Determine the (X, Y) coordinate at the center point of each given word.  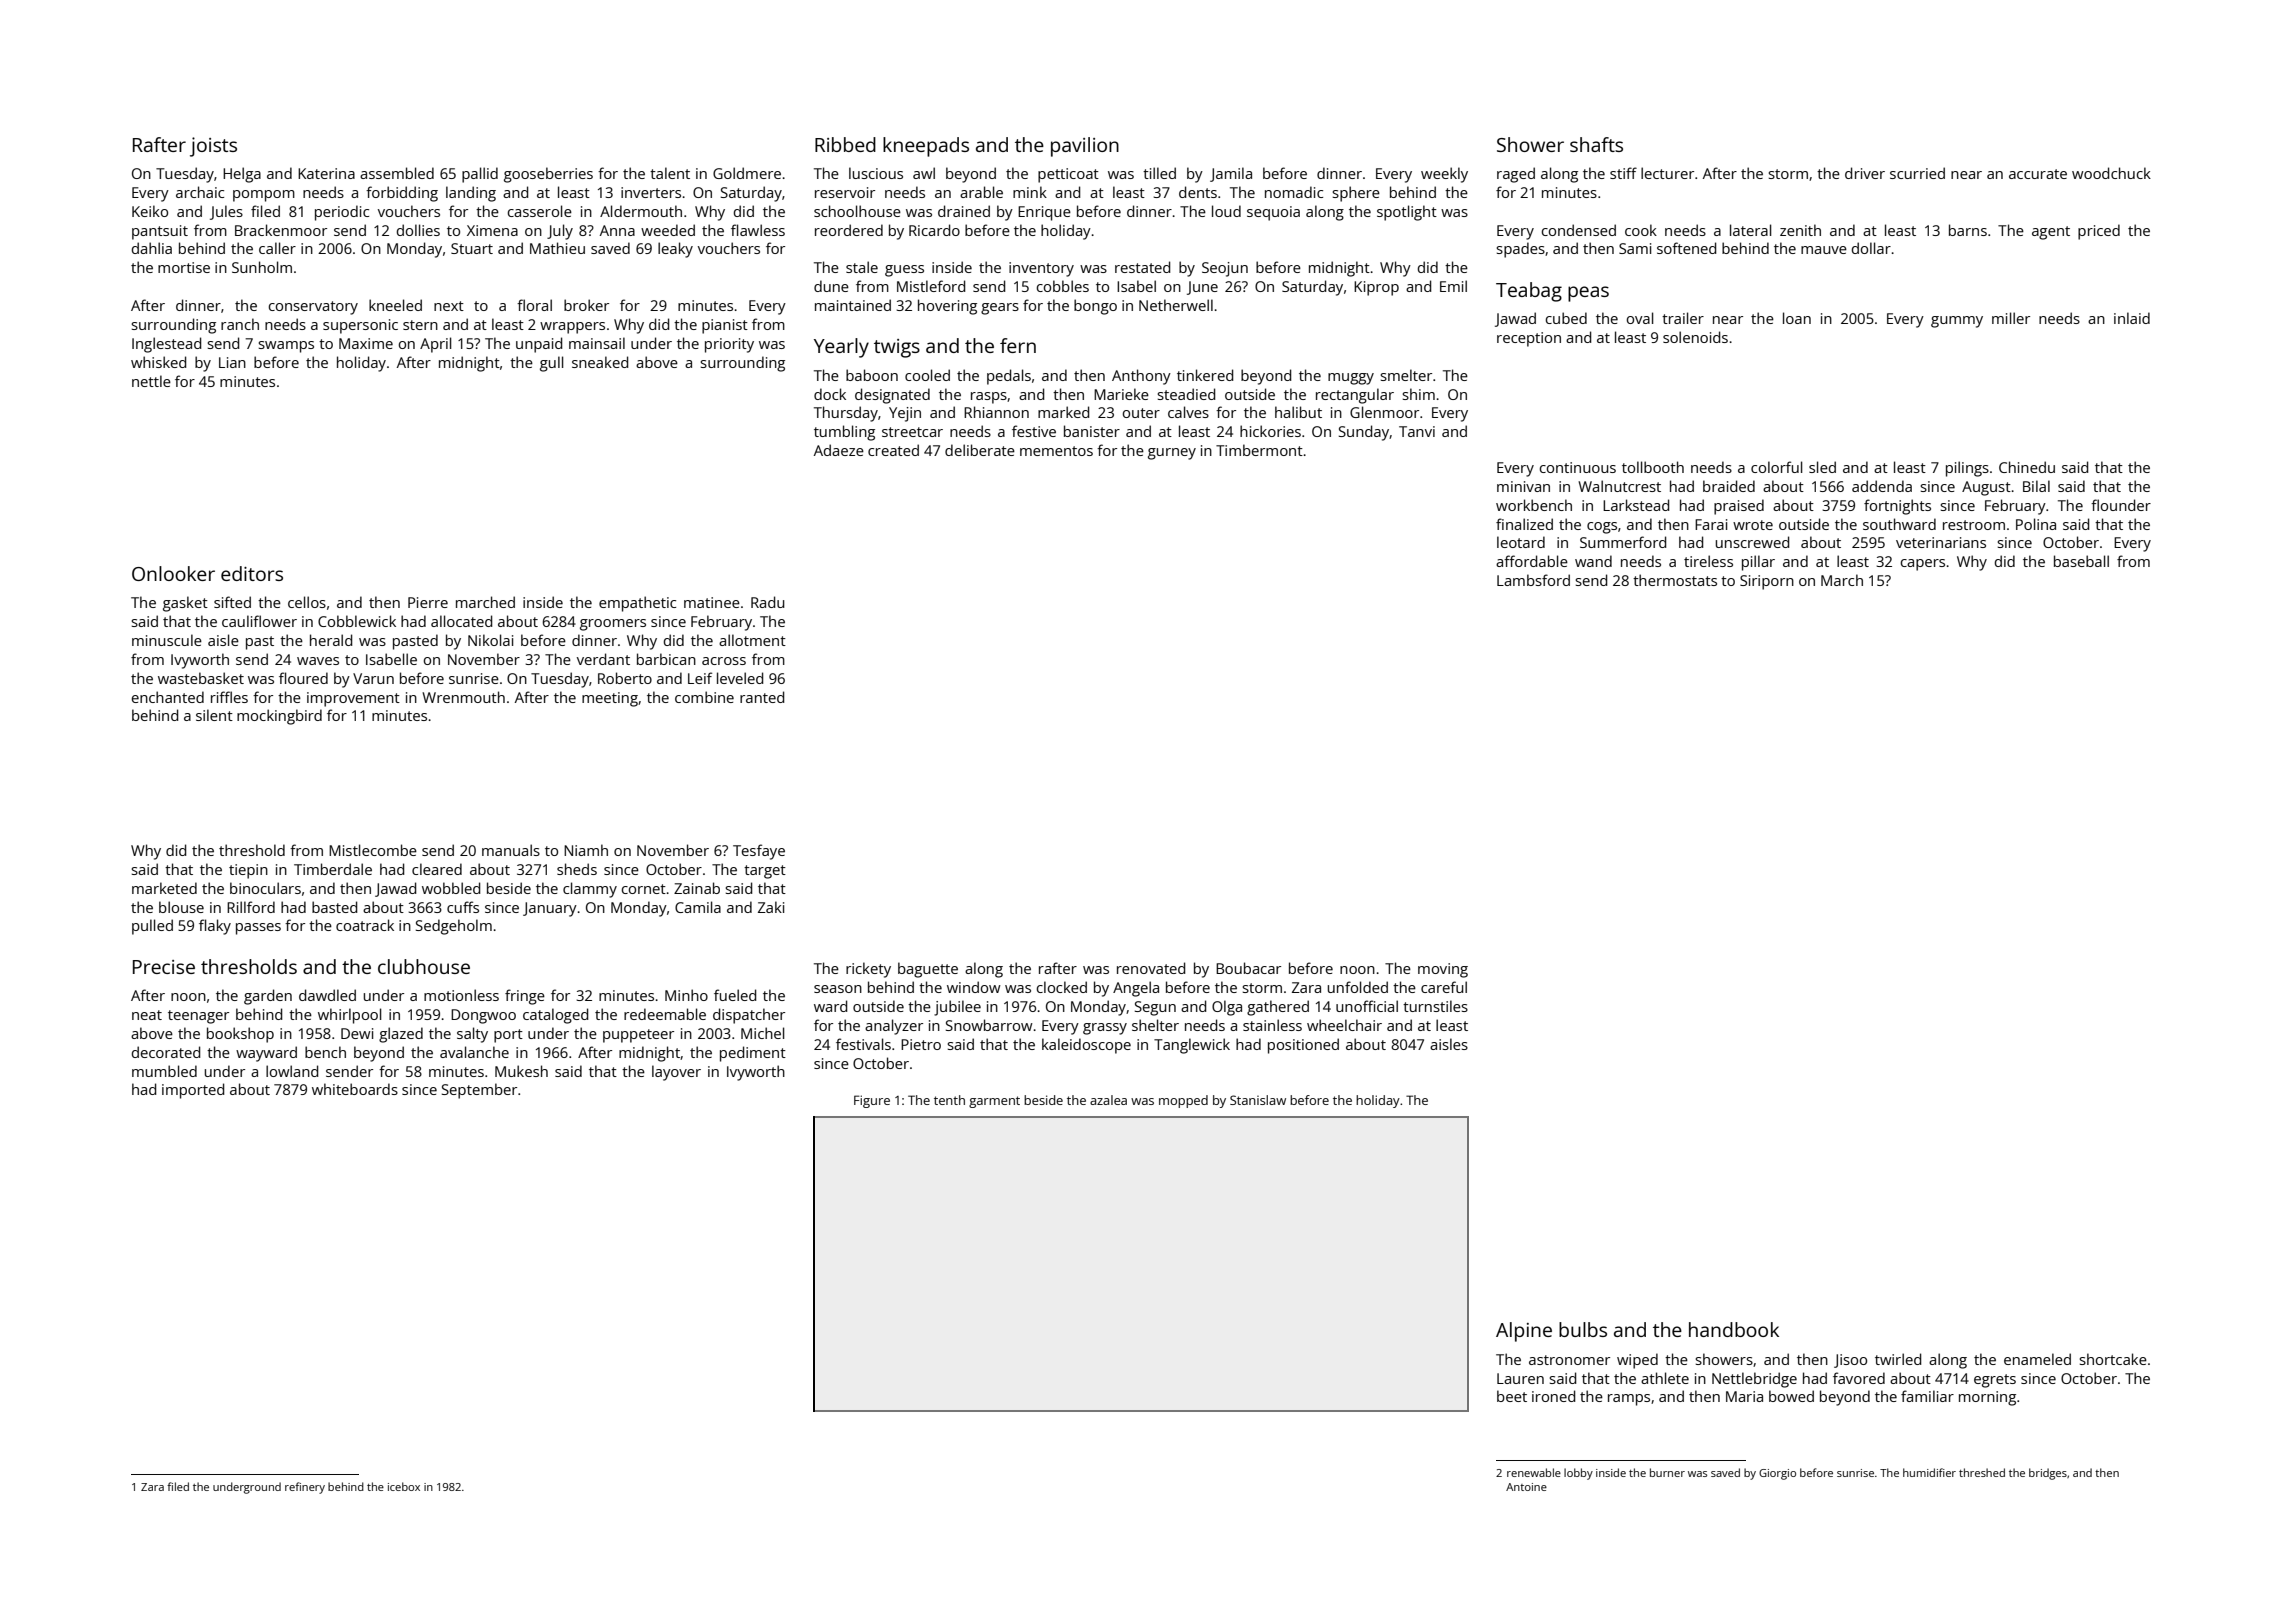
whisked (158, 362)
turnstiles (1435, 1006)
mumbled (164, 1071)
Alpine (1524, 1332)
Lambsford (1533, 580)
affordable (1532, 561)
